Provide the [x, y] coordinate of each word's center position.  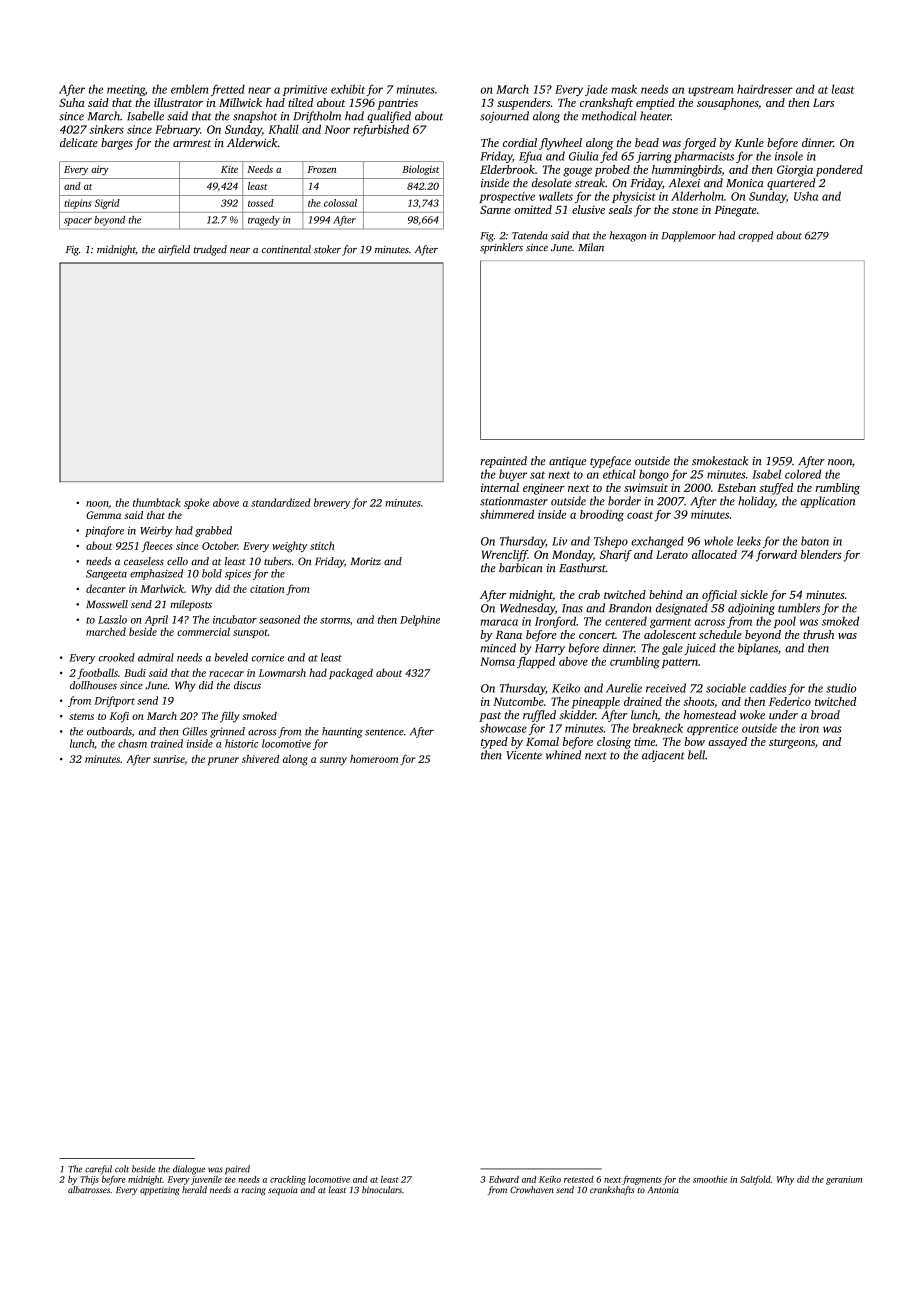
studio [841, 688]
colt [122, 1169]
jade [596, 90]
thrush [818, 634]
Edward [504, 1179]
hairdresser [765, 89]
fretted [228, 90]
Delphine [420, 620]
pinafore [104, 531]
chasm [132, 743]
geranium [844, 1180]
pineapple [596, 703]
